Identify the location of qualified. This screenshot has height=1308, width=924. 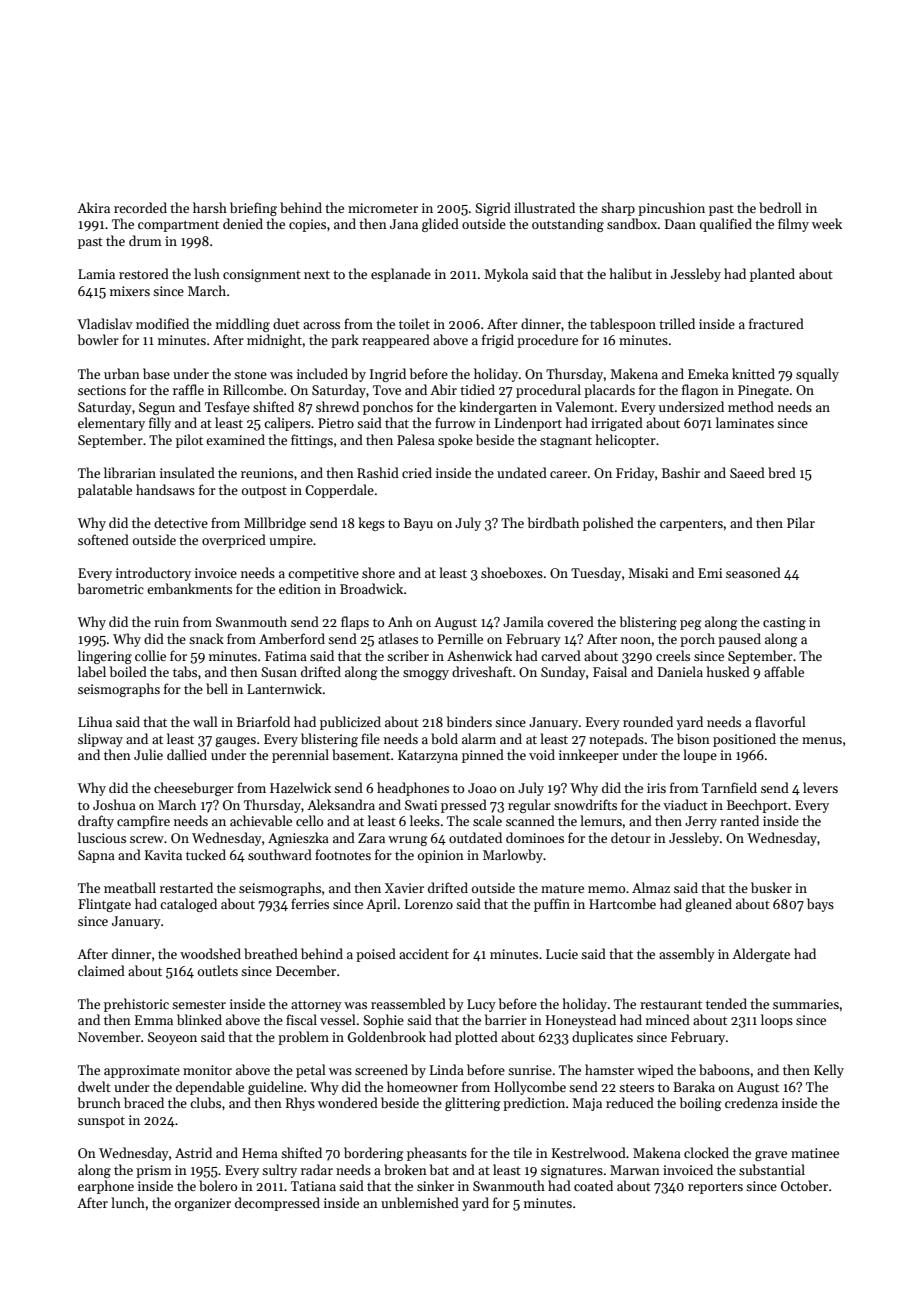
(726, 225).
